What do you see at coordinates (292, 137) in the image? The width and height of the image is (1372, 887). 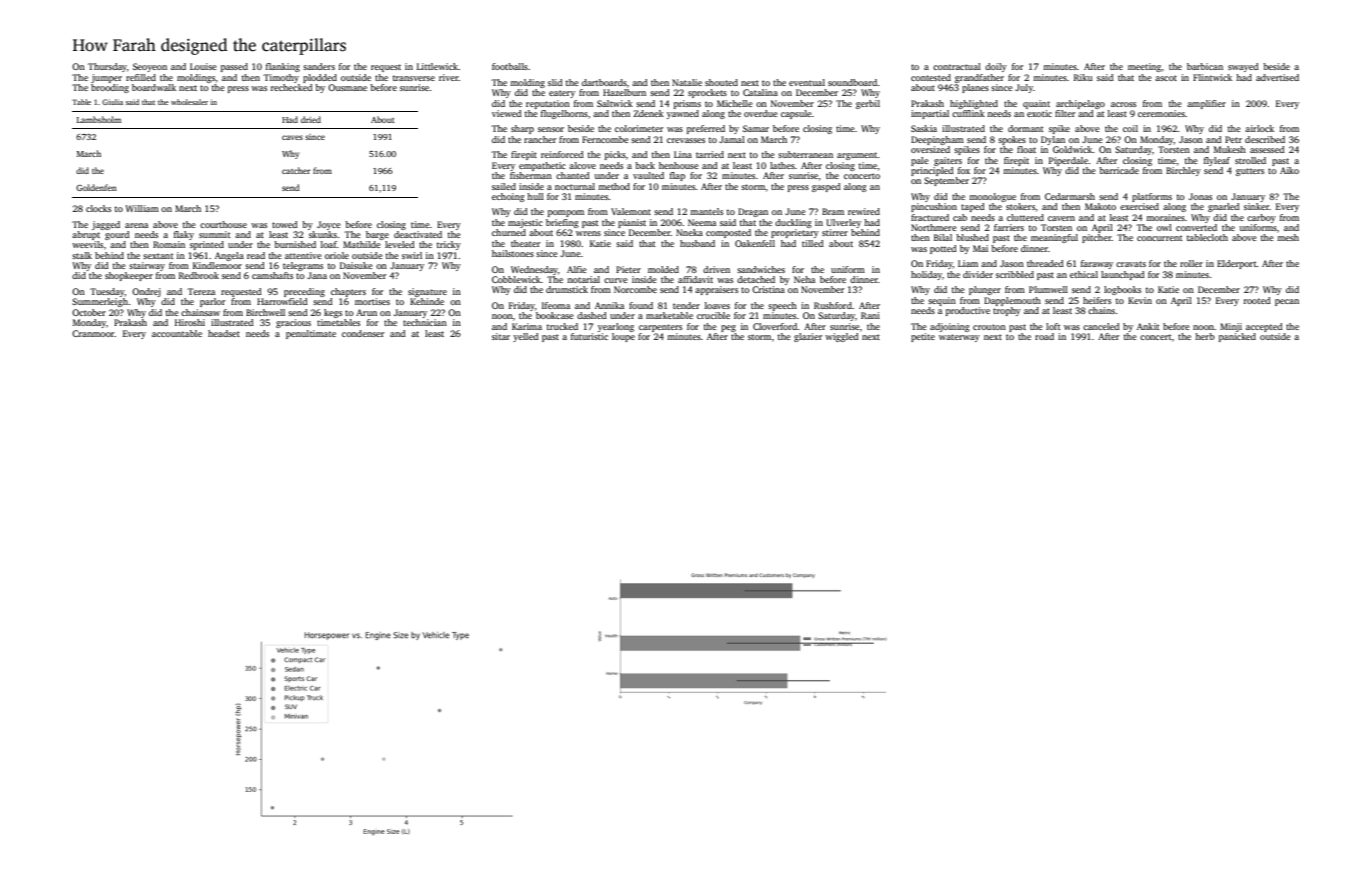 I see `caves` at bounding box center [292, 137].
